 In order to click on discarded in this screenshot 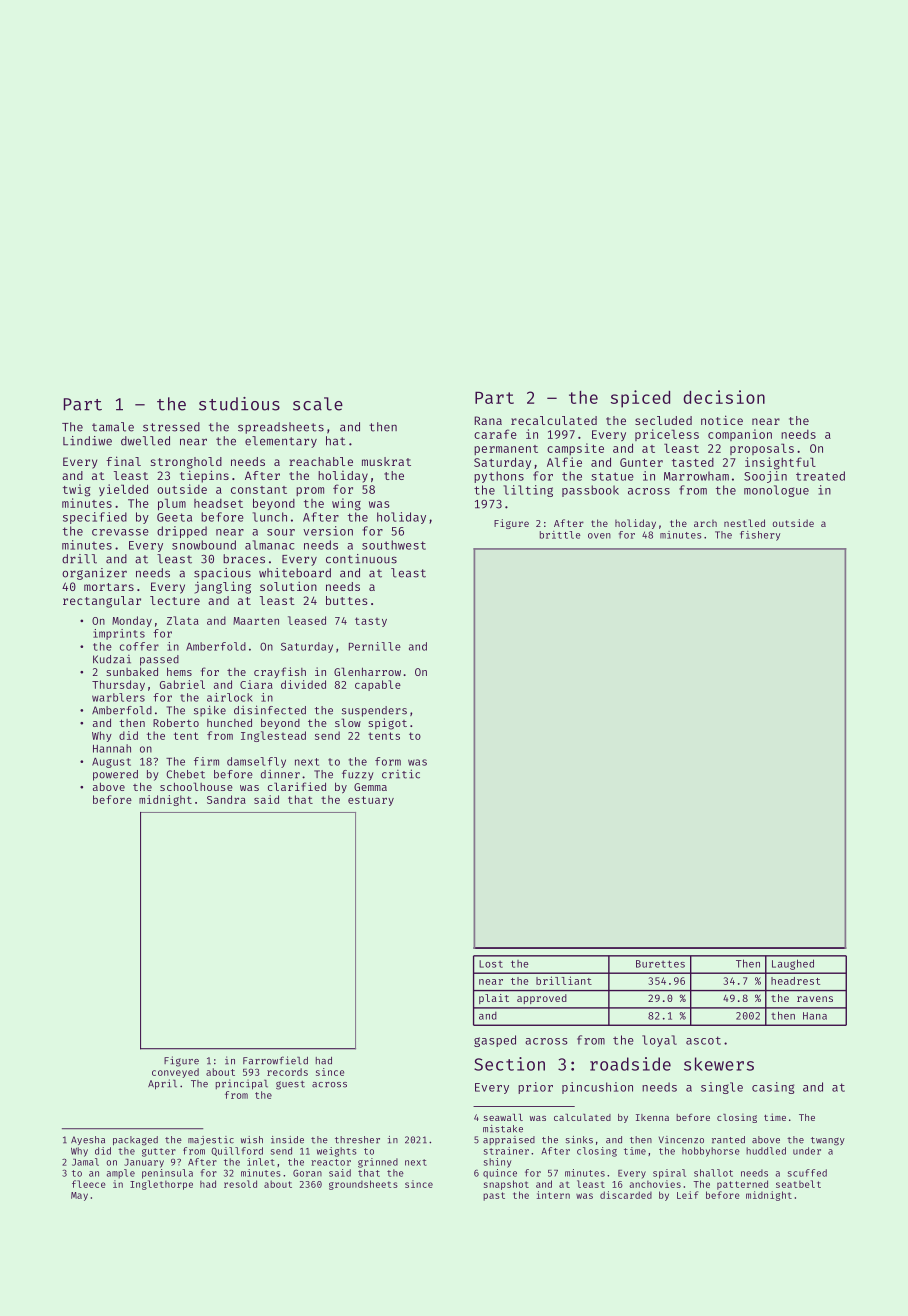, I will do `click(626, 1195)`.
